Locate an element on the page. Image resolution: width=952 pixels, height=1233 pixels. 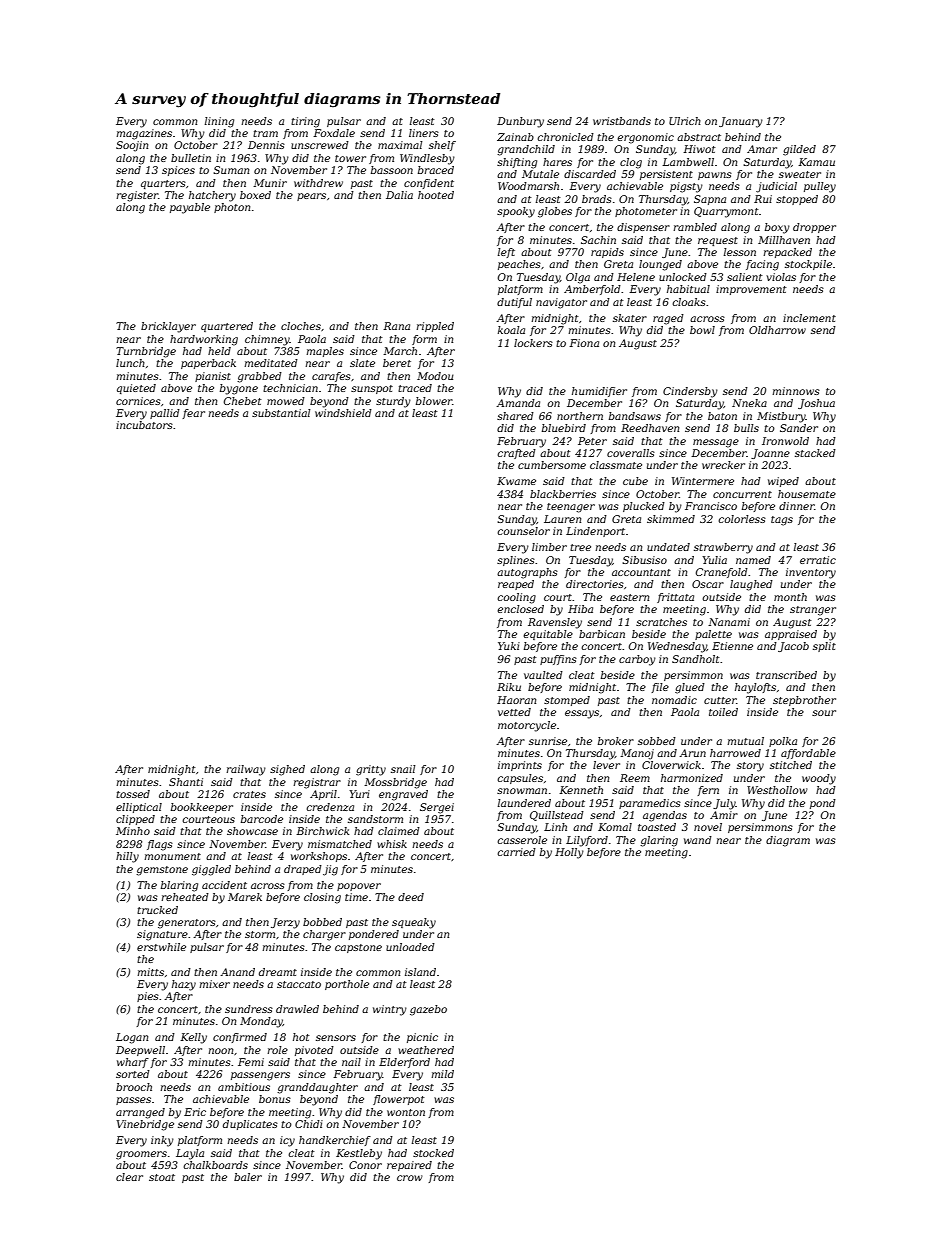
baler is located at coordinates (248, 1177).
